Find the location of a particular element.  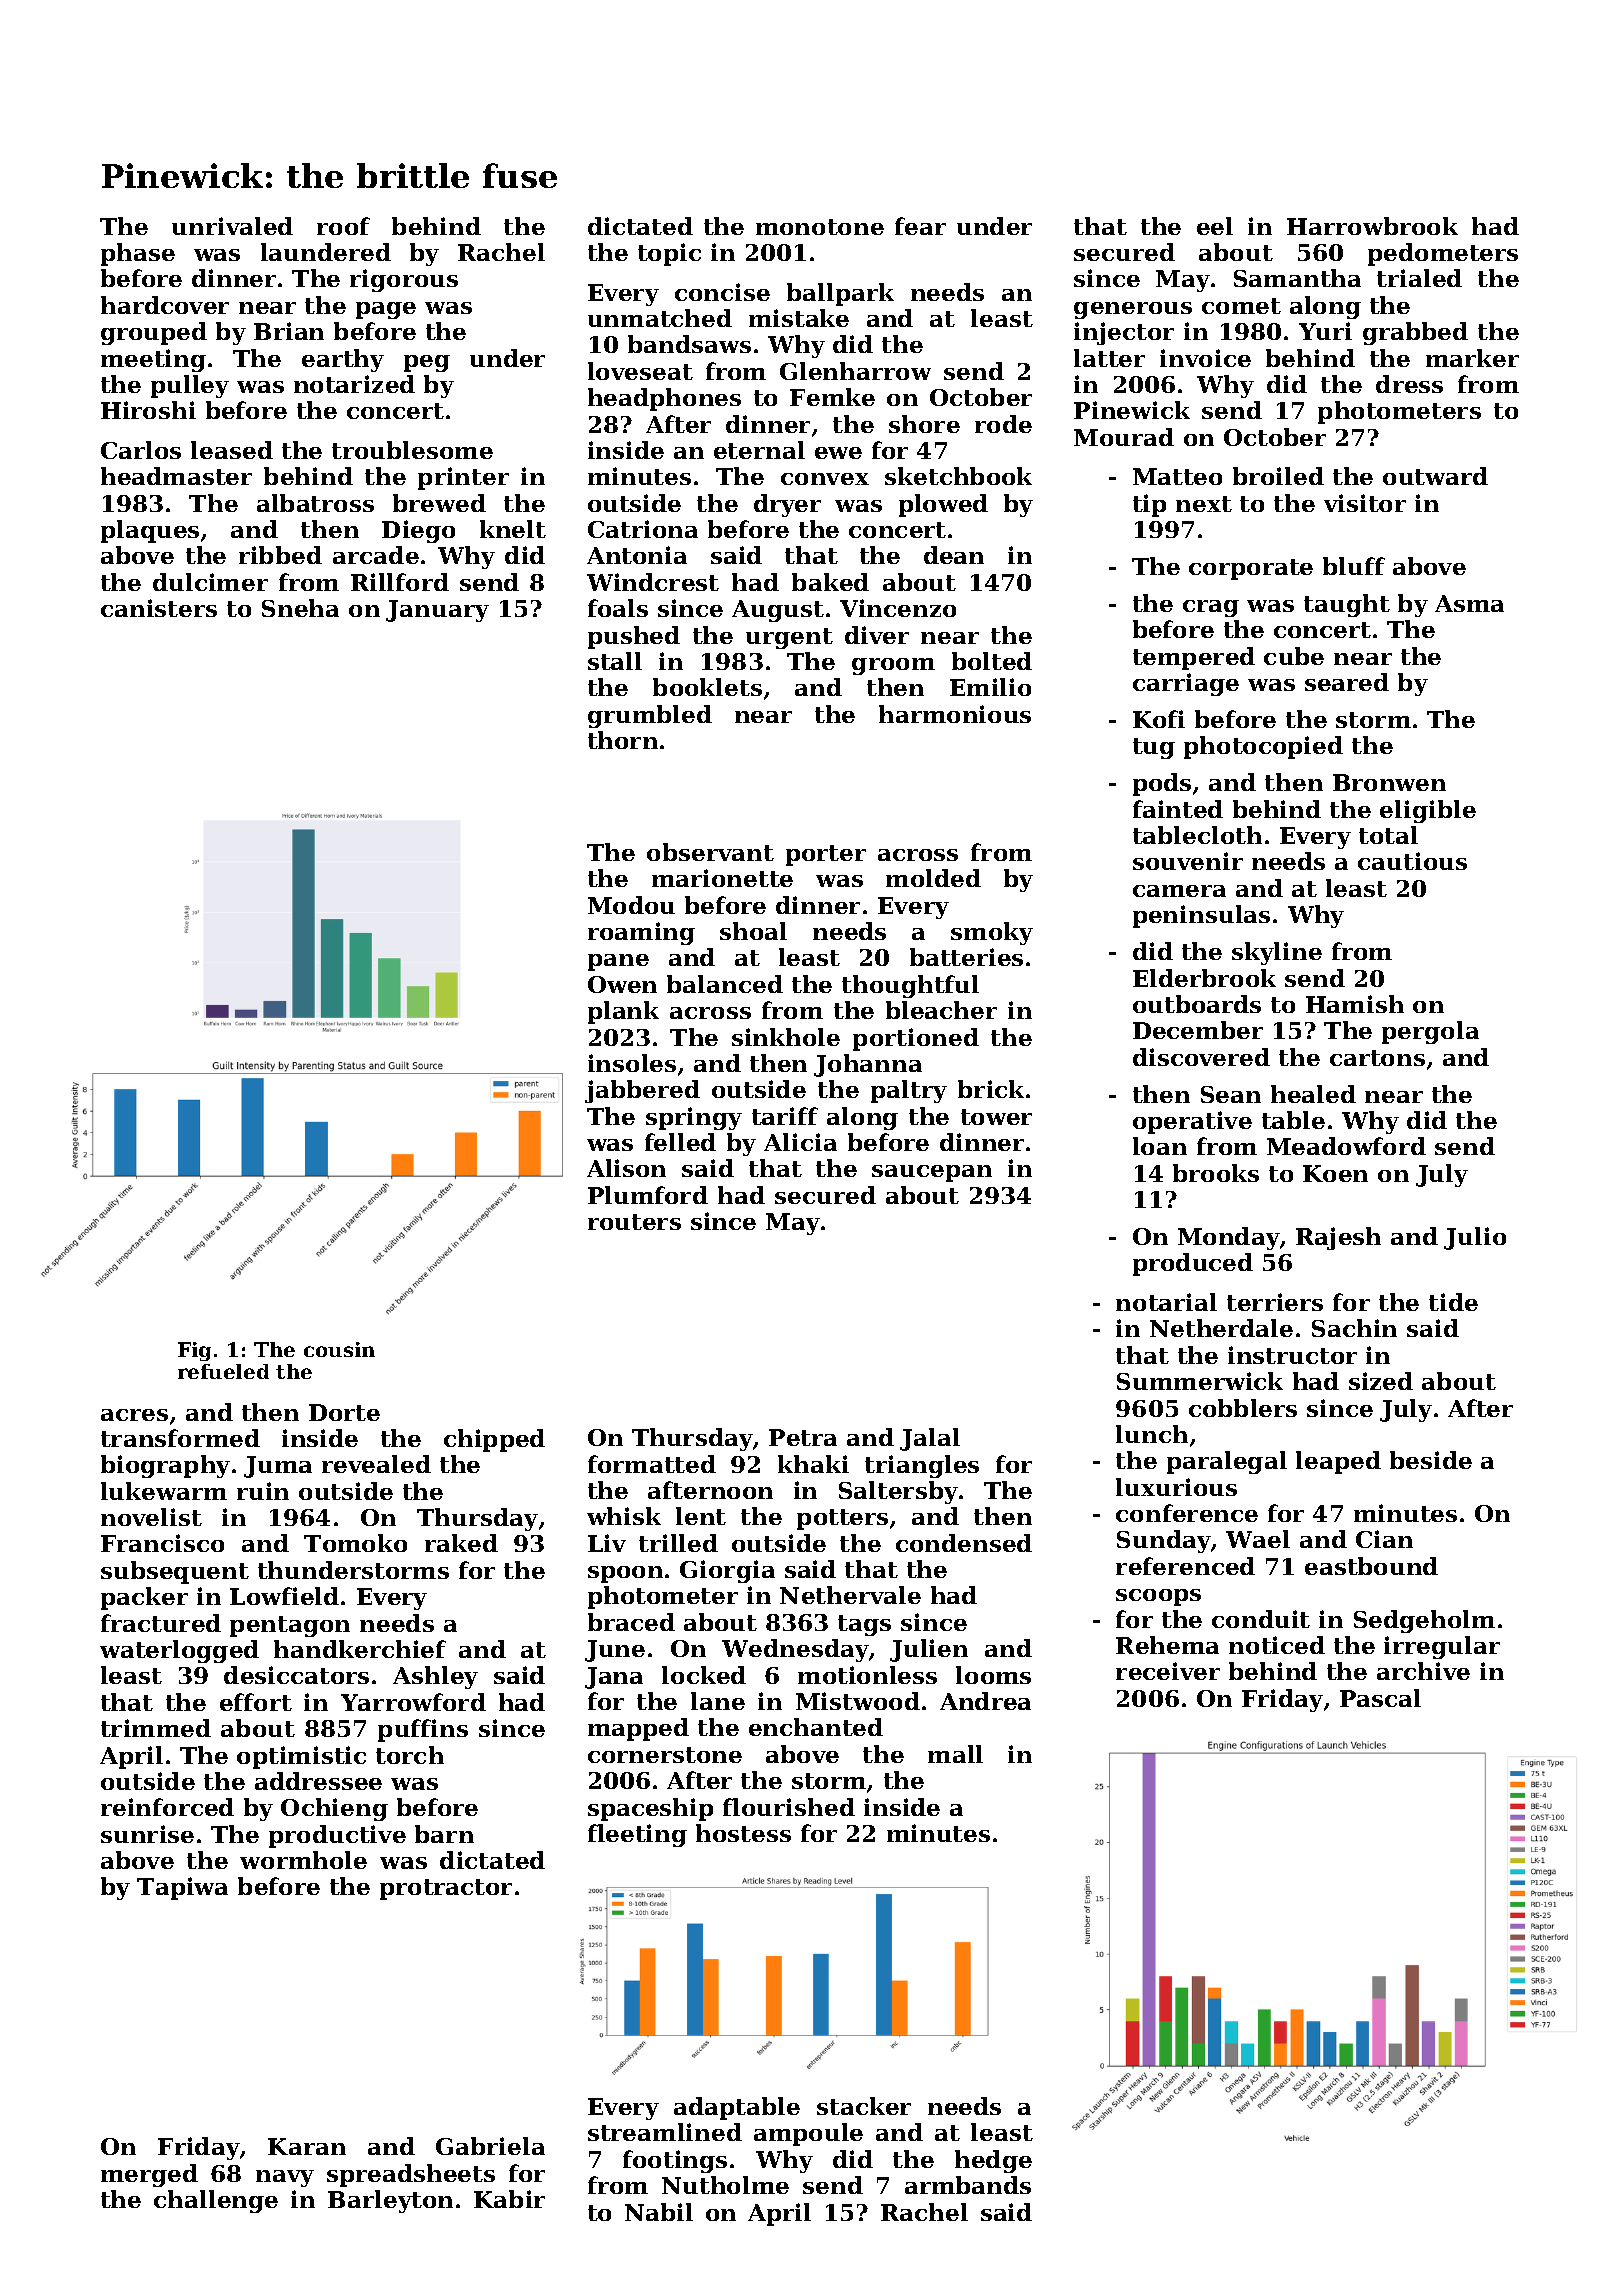

roof is located at coordinates (343, 226).
